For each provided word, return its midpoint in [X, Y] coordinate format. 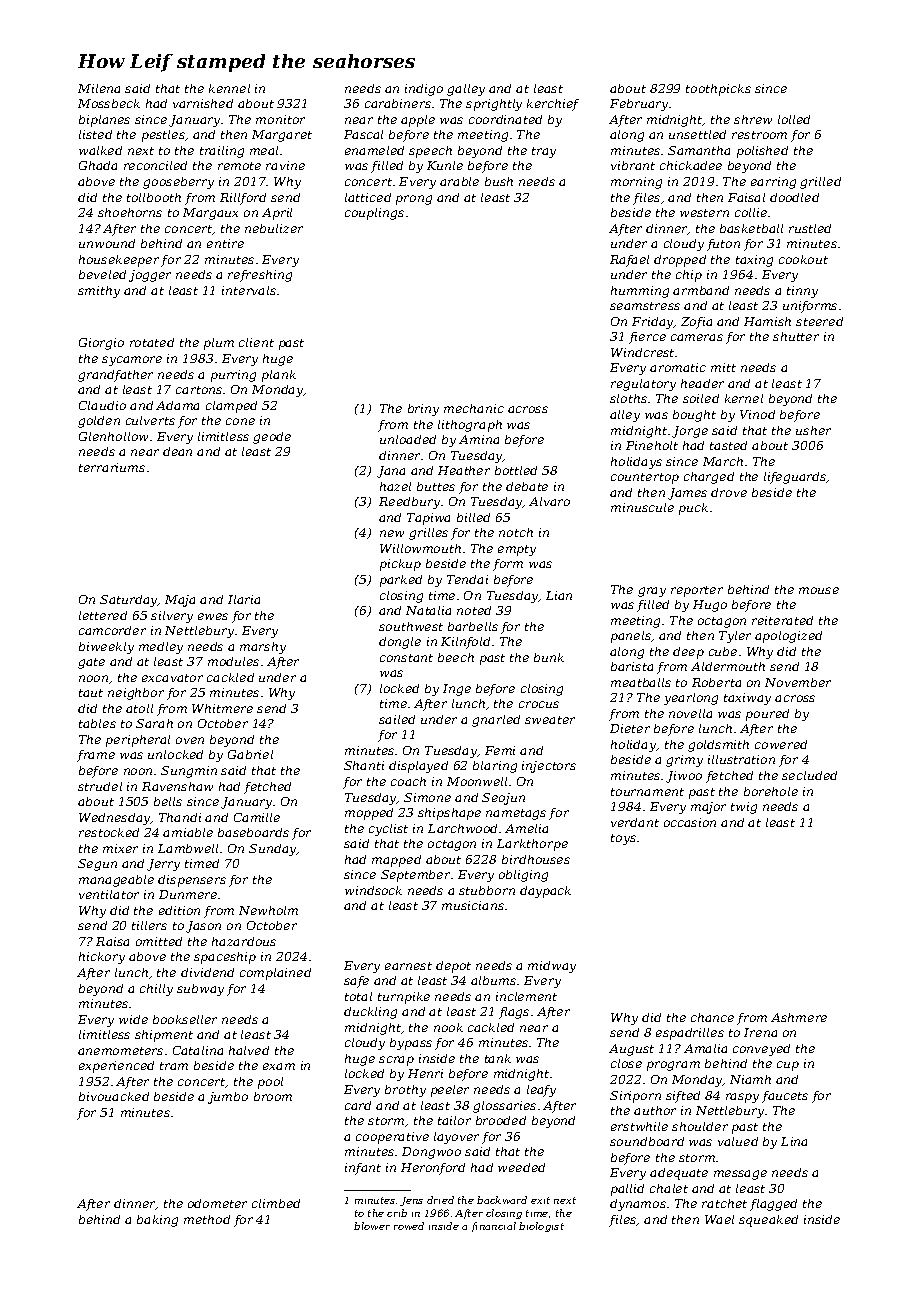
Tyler [735, 637]
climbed [276, 1203]
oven [190, 740]
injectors [549, 767]
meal [264, 150]
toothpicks [718, 90]
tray [544, 152]
